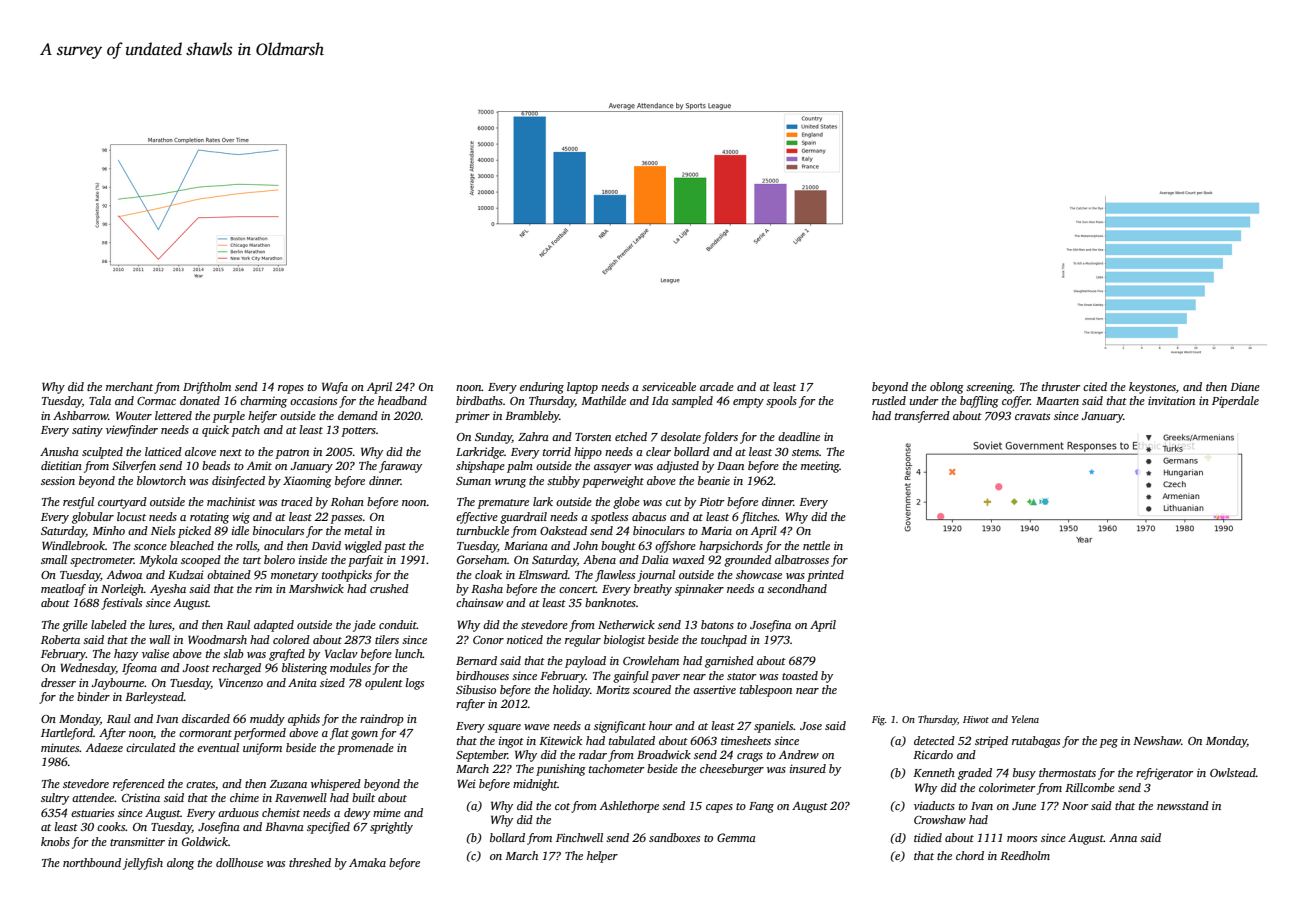  I want to click on screening, so click(989, 388).
